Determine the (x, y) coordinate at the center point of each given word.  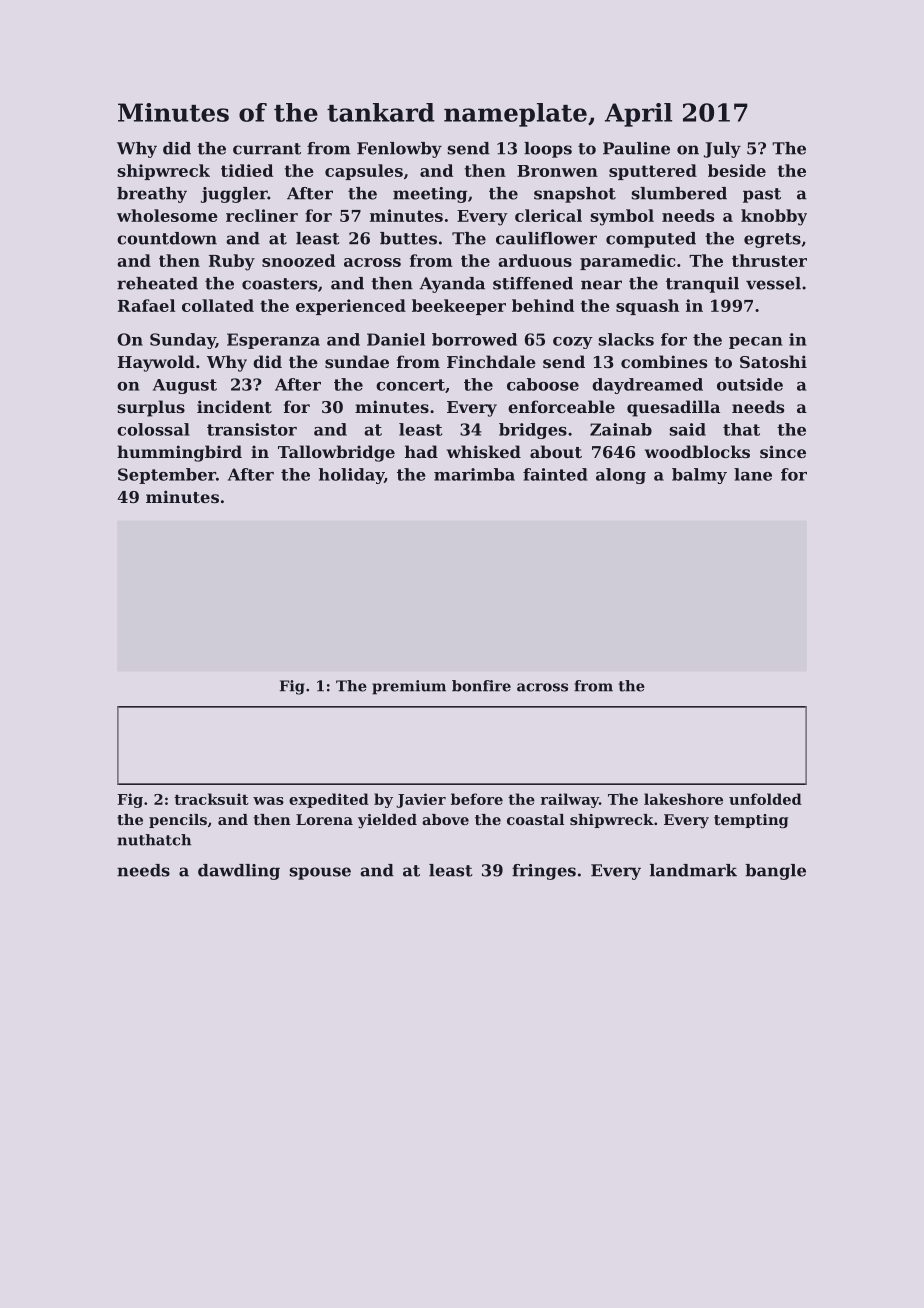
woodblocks (697, 451)
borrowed (474, 339)
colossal (153, 429)
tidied (247, 170)
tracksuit (211, 799)
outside (750, 384)
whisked (484, 451)
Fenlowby (399, 150)
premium (409, 687)
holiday (351, 476)
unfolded (765, 799)
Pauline (636, 148)
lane (753, 474)
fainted (555, 474)
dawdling (239, 872)
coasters (279, 284)
